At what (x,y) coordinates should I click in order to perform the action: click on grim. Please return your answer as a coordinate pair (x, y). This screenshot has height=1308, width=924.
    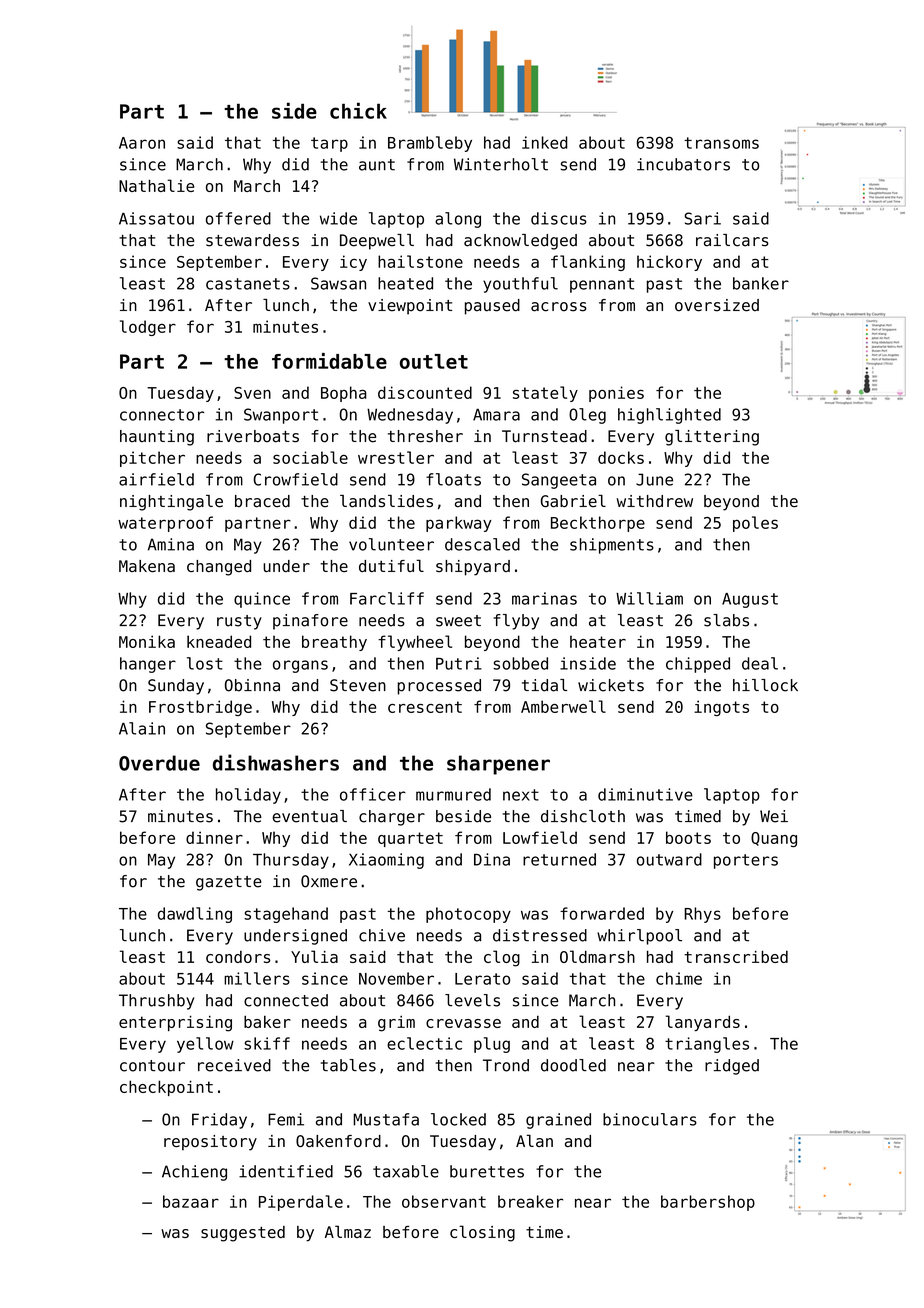
    Looking at the image, I should click on (396, 1024).
